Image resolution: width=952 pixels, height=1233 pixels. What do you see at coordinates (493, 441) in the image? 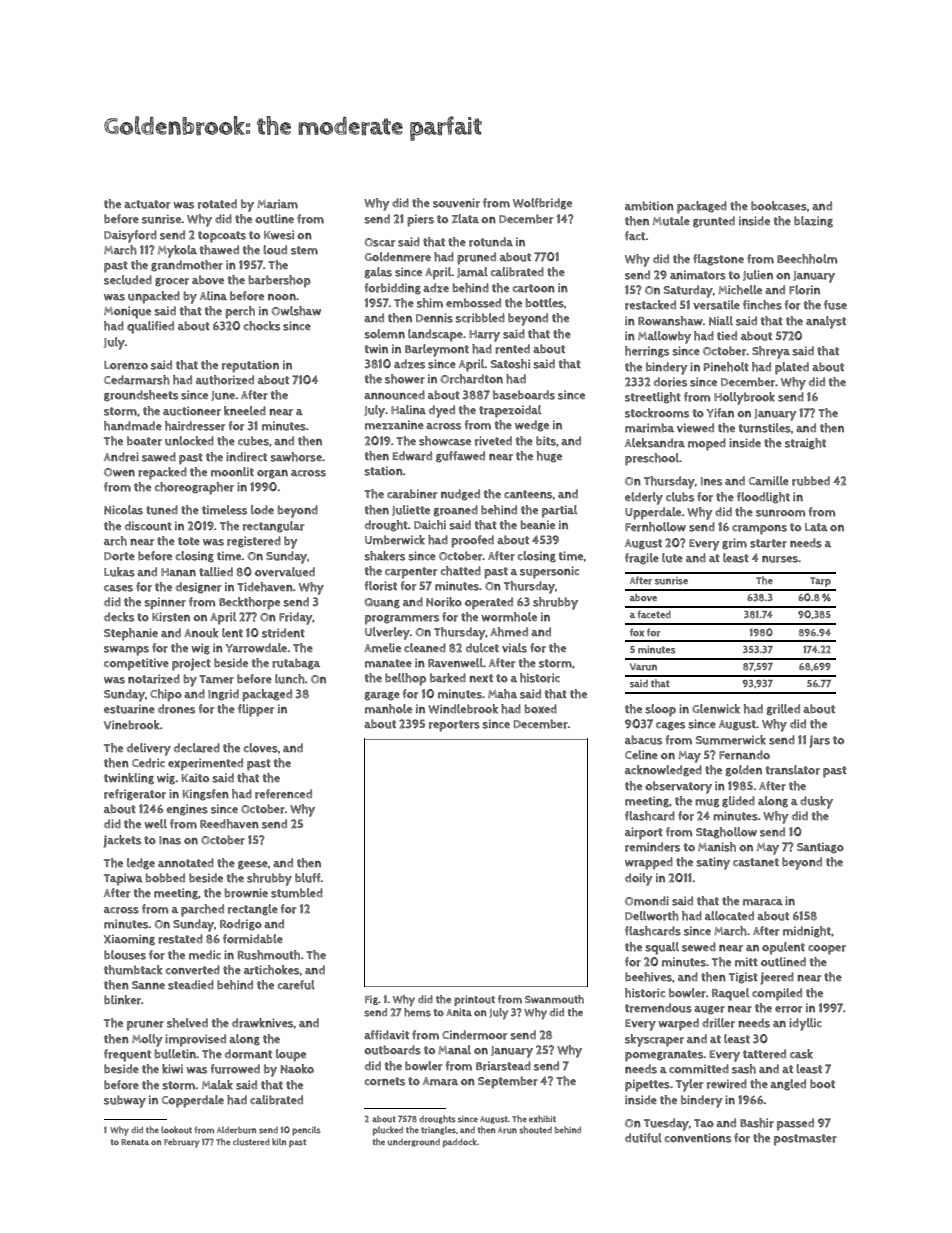
I see `riveted` at bounding box center [493, 441].
